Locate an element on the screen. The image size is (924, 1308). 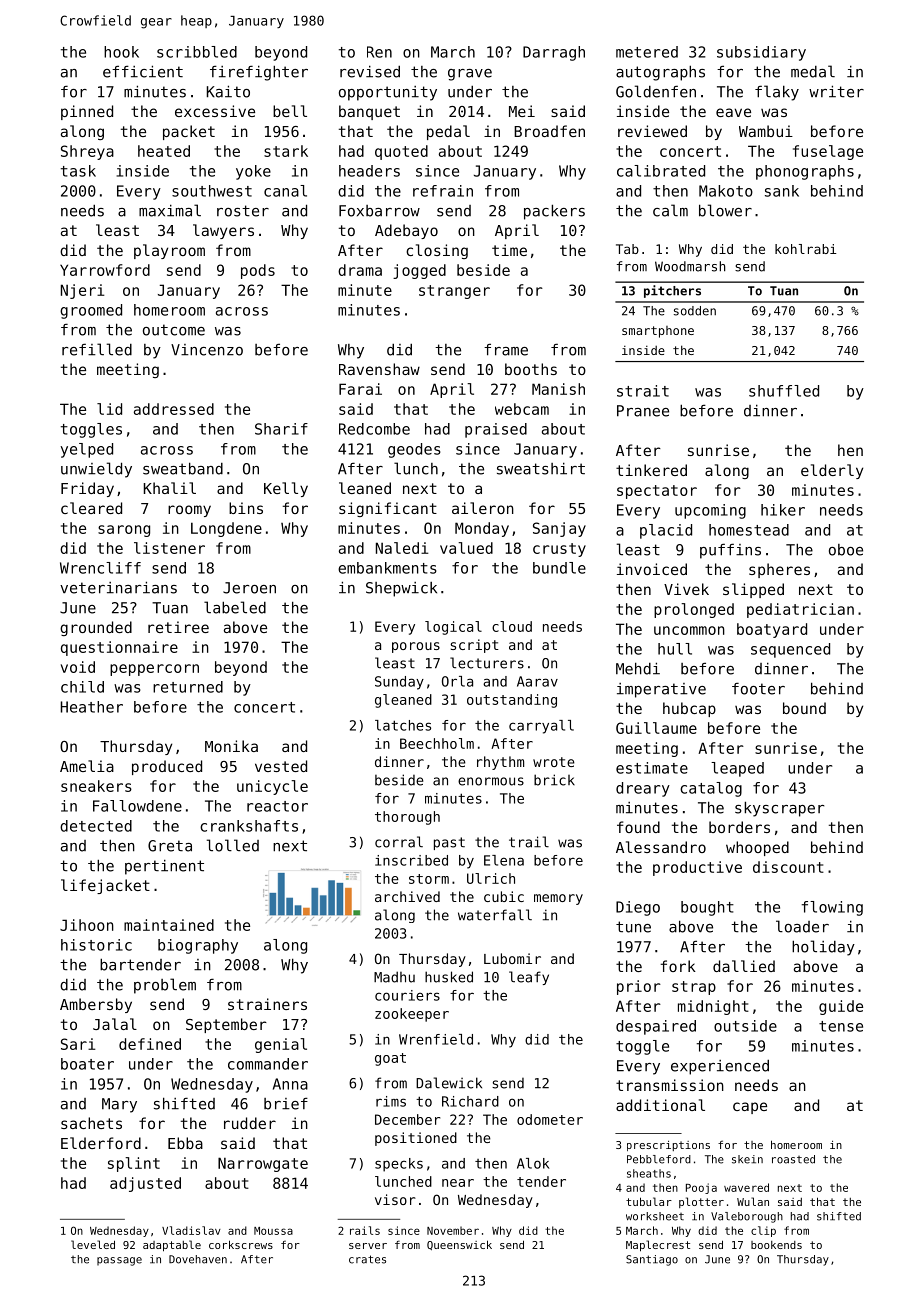
hook is located at coordinates (121, 52).
